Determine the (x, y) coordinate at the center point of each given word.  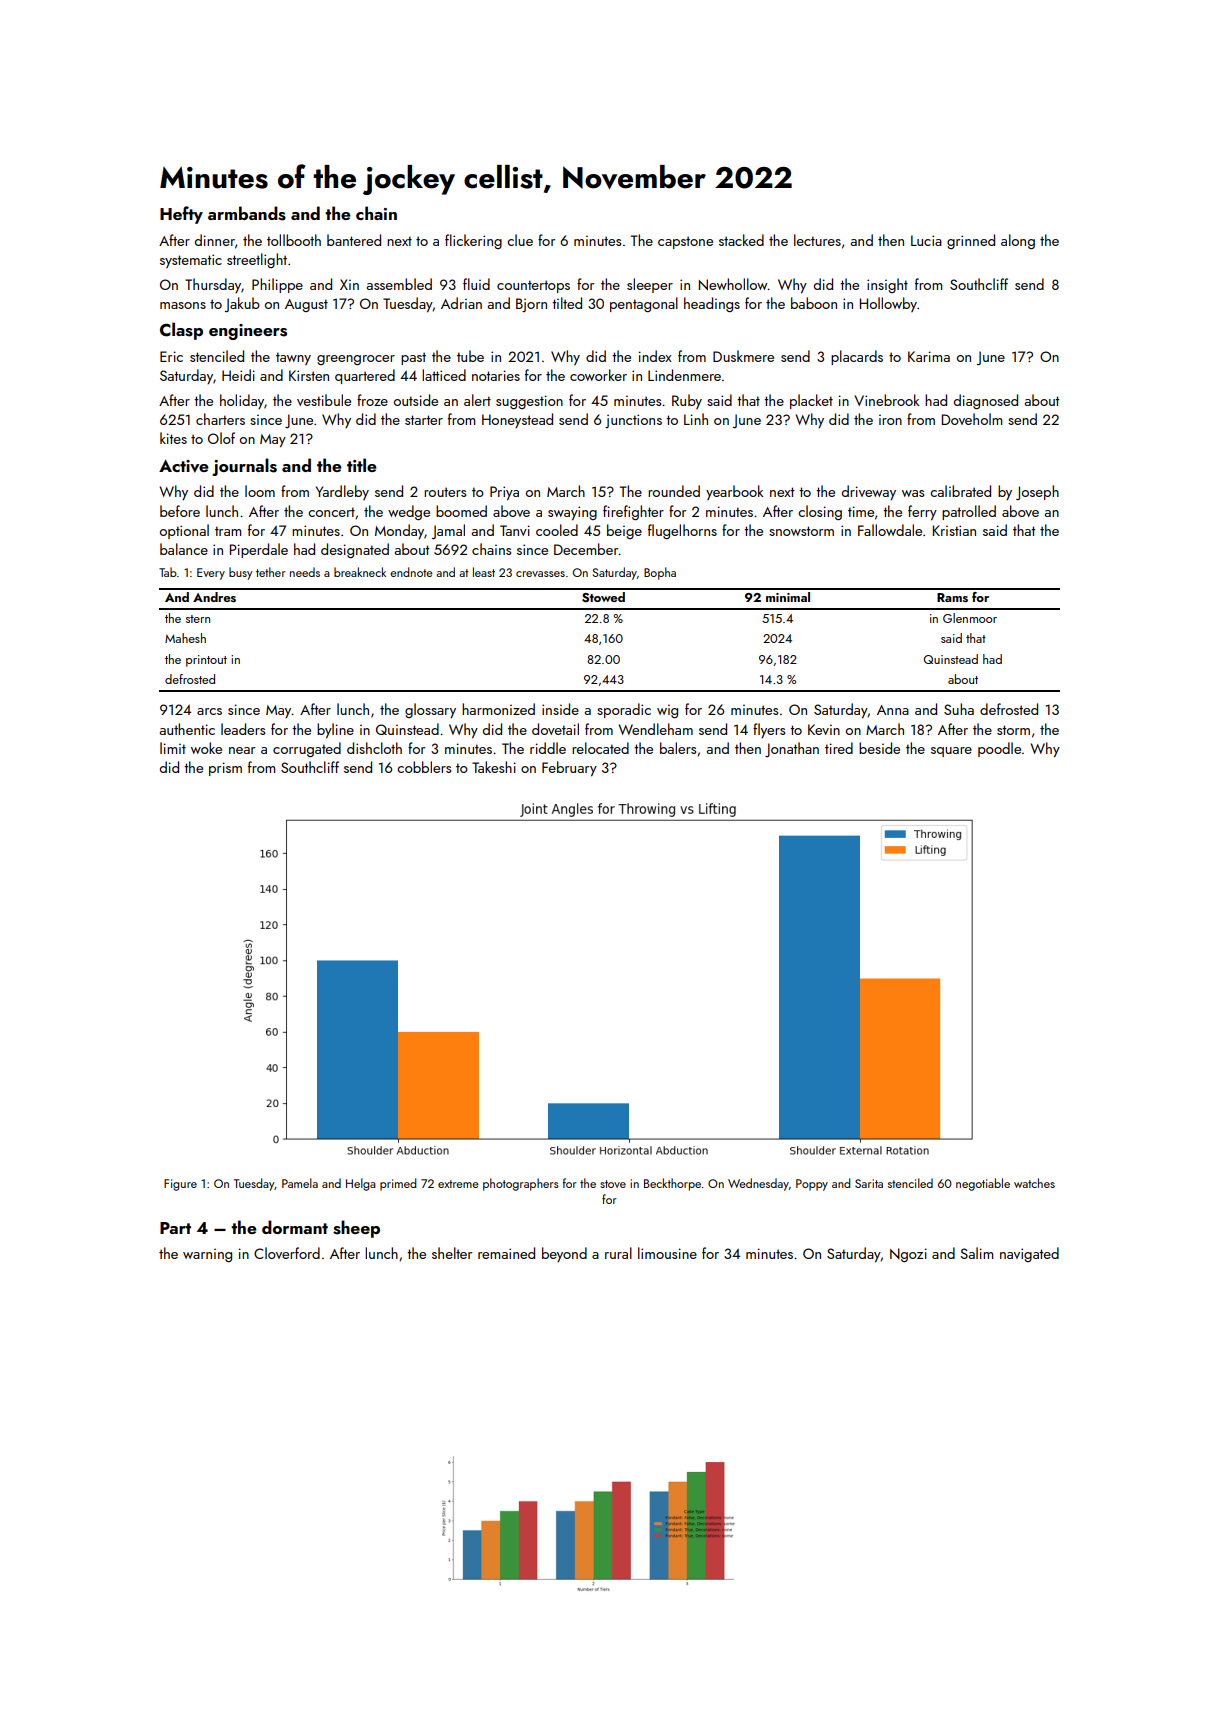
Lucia (926, 240)
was (913, 493)
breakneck (360, 572)
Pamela (300, 1183)
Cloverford (287, 1253)
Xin (349, 284)
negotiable (983, 1184)
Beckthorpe (672, 1184)
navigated (1029, 1254)
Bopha (660, 573)
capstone (685, 242)
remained (506, 1253)
